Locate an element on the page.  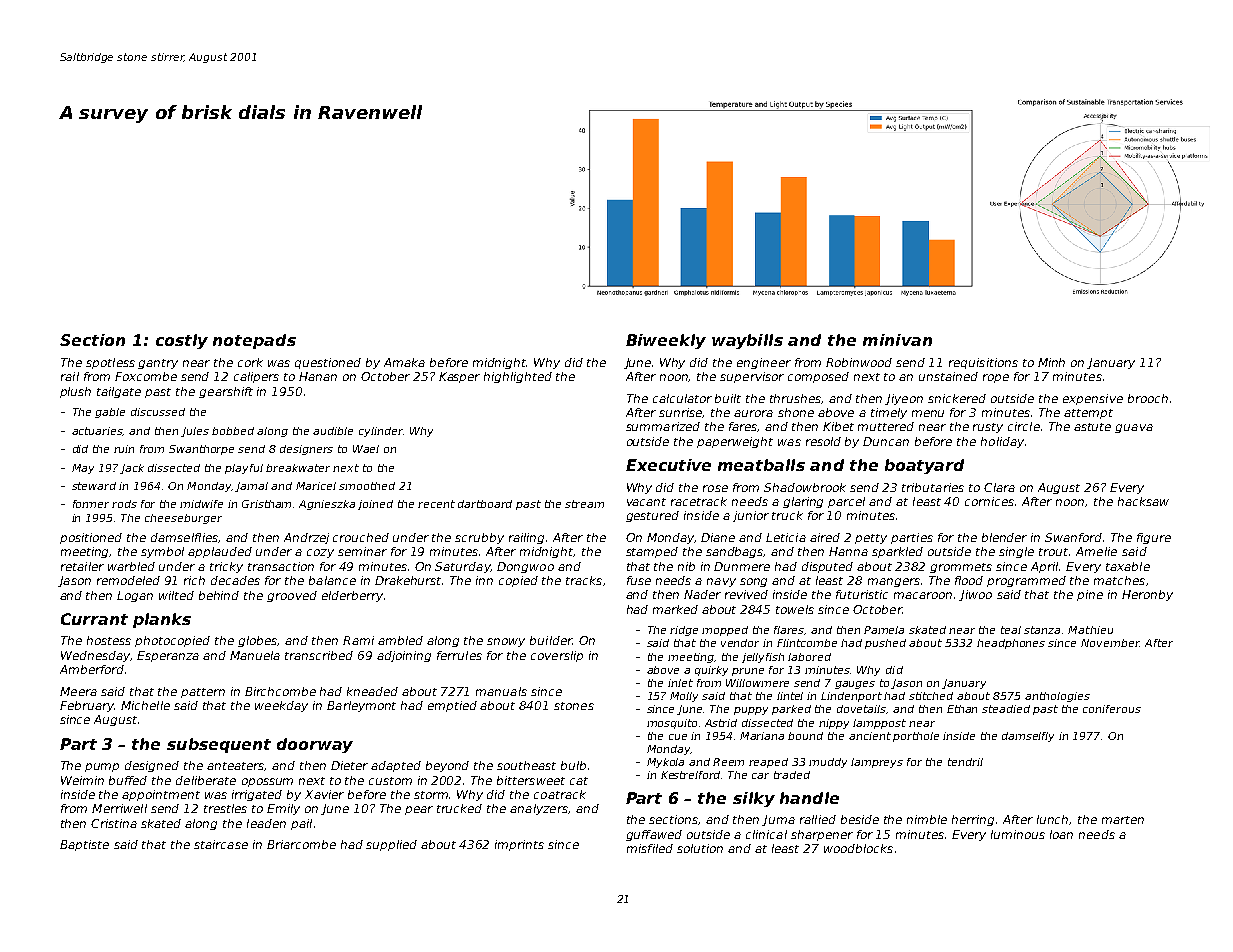
Biweekly is located at coordinates (666, 341).
